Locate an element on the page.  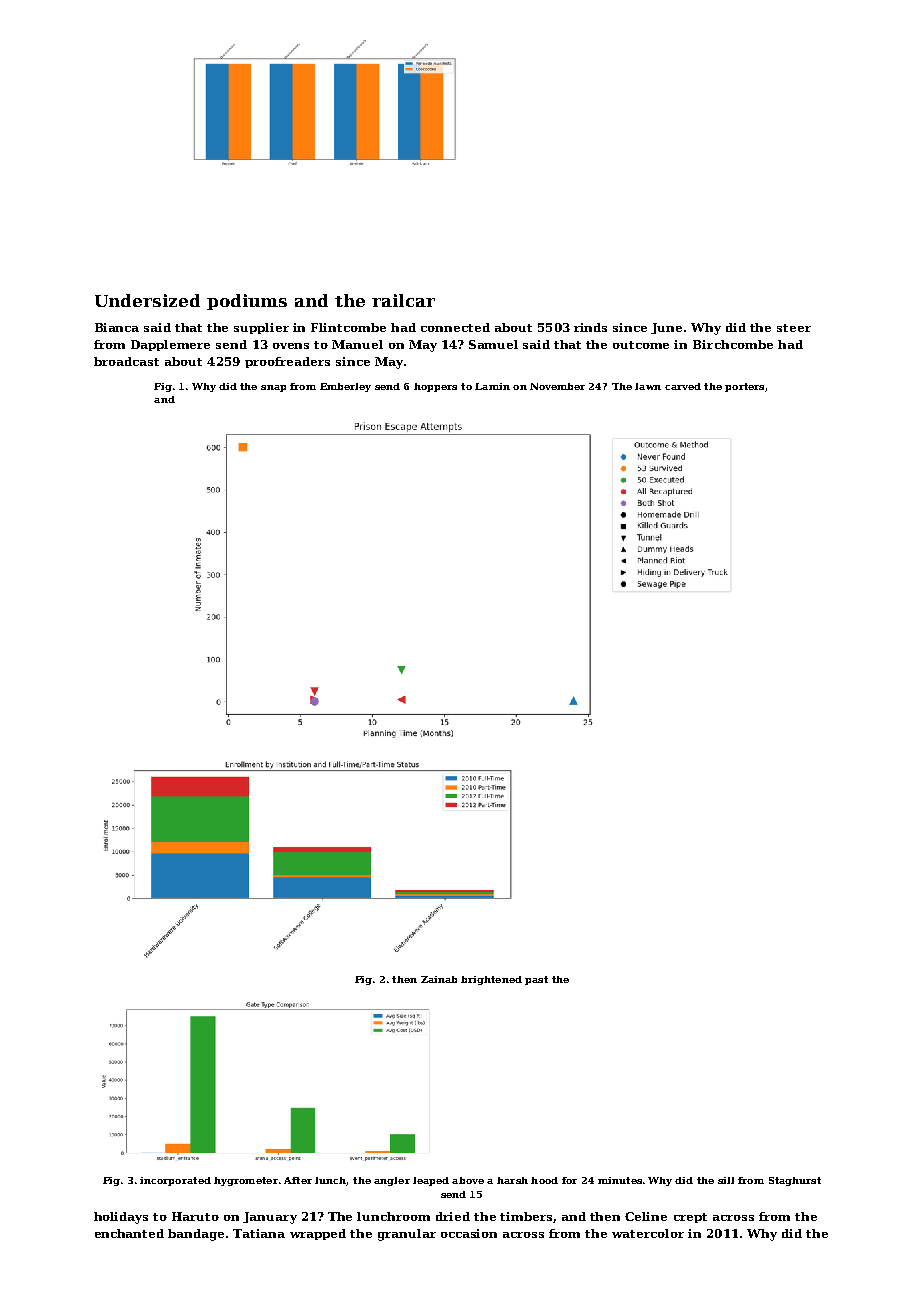
railcar is located at coordinates (403, 300).
